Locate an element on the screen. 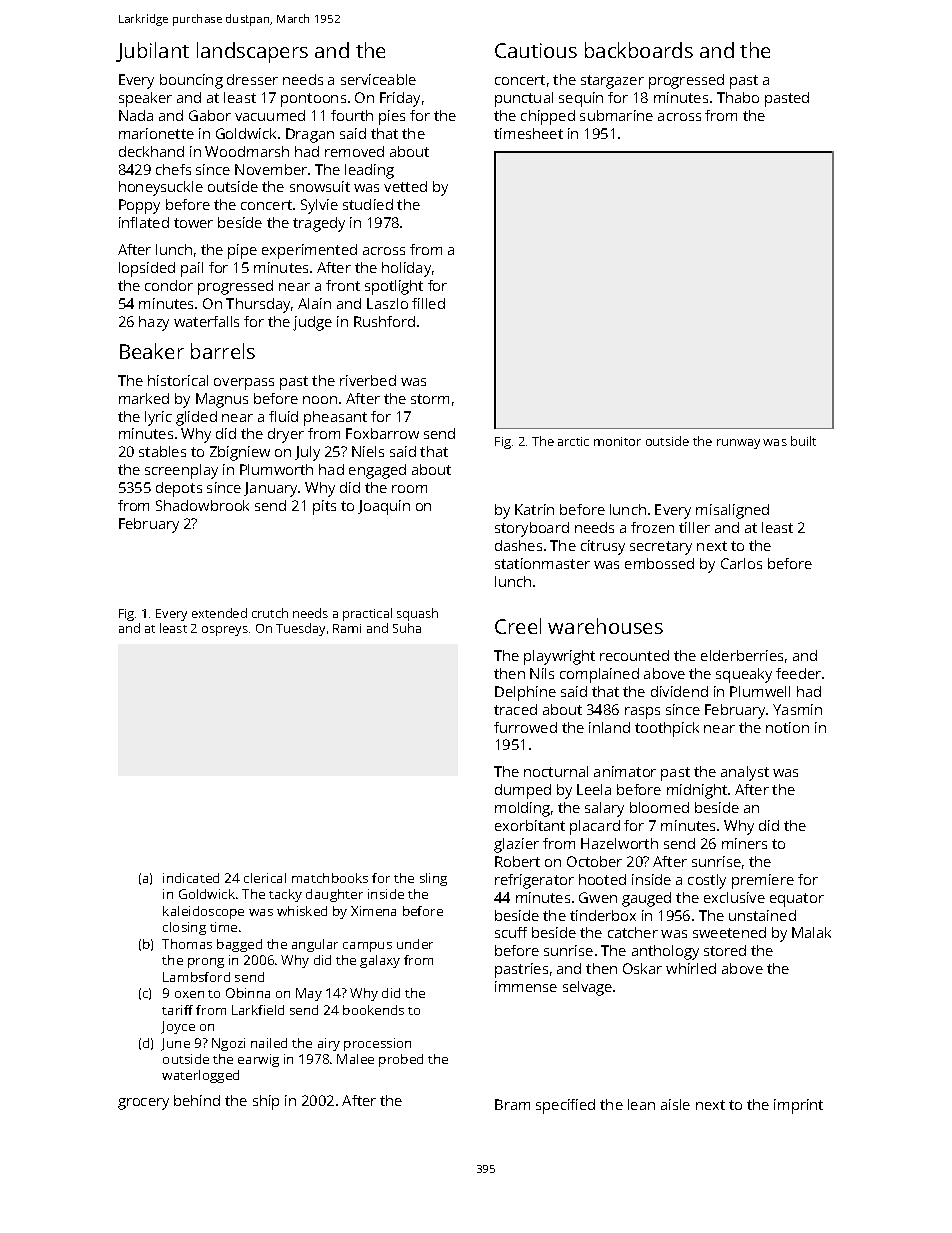 Image resolution: width=952 pixels, height=1233 pixels. extended is located at coordinates (219, 613).
